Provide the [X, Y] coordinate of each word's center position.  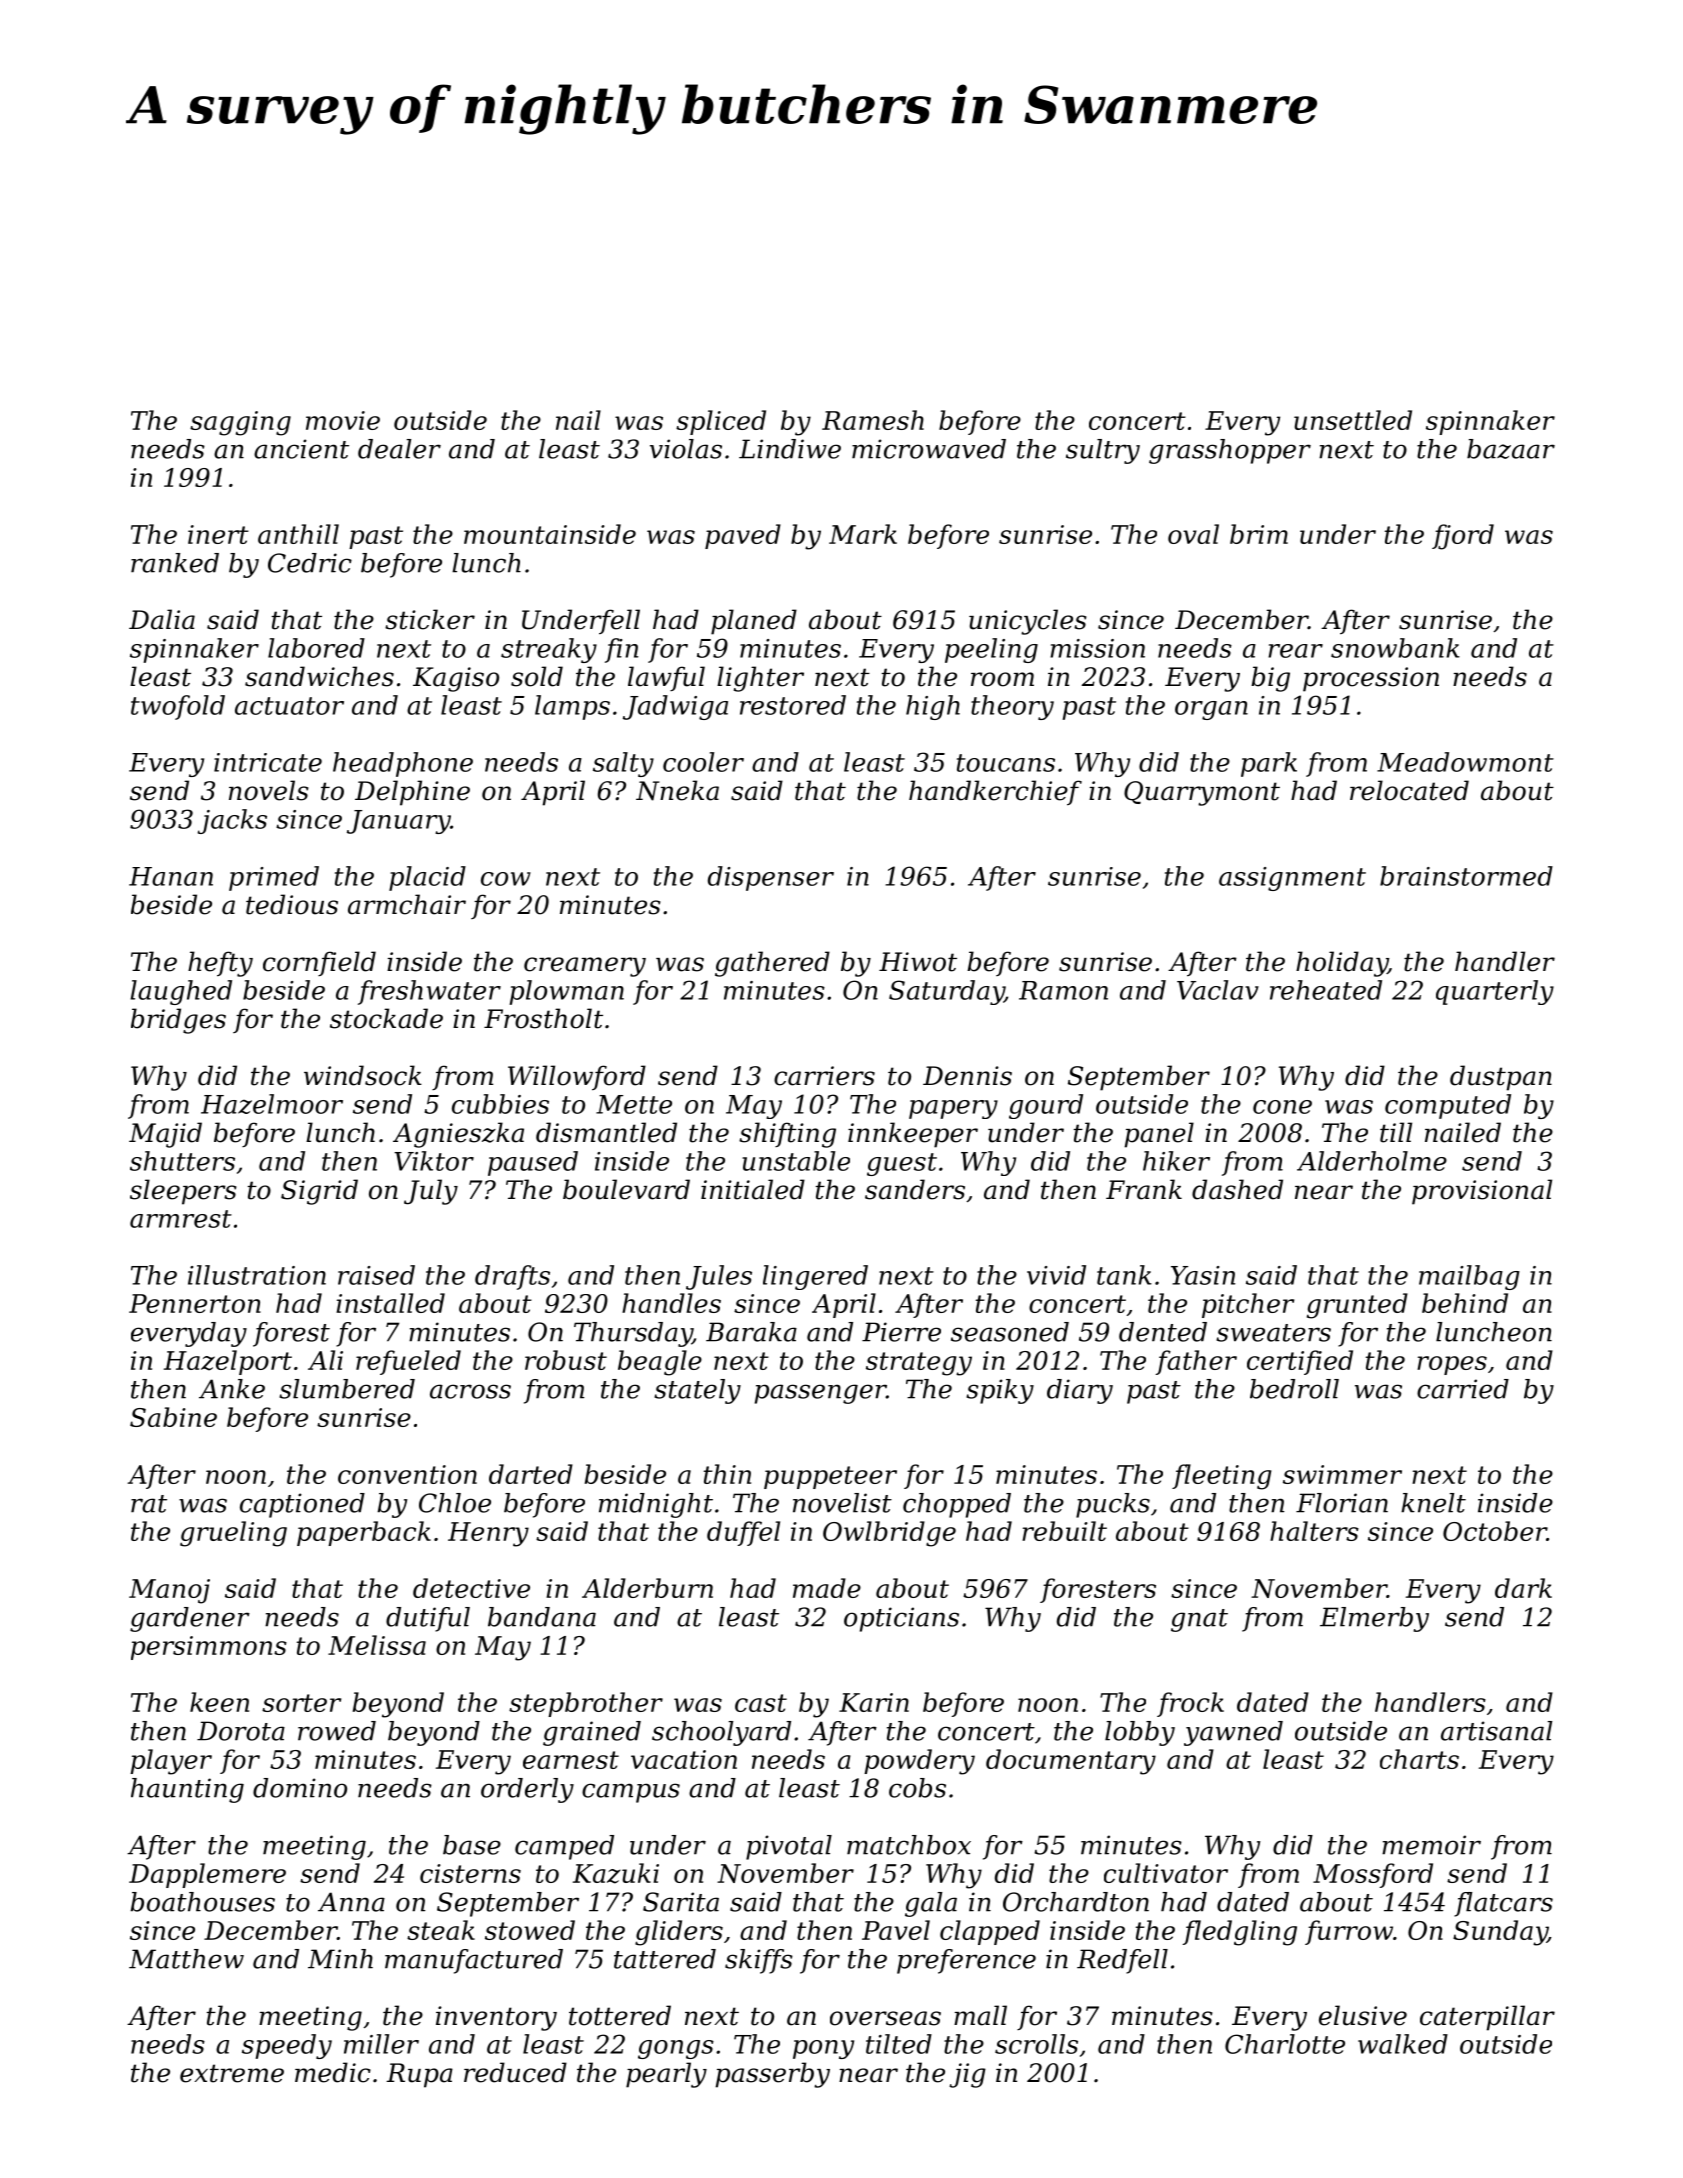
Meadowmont [1465, 762]
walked [1403, 2044]
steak [441, 1930]
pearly [666, 2075]
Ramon [1063, 990]
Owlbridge [889, 1534]
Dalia [162, 619]
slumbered [347, 1389]
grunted [1357, 1306]
